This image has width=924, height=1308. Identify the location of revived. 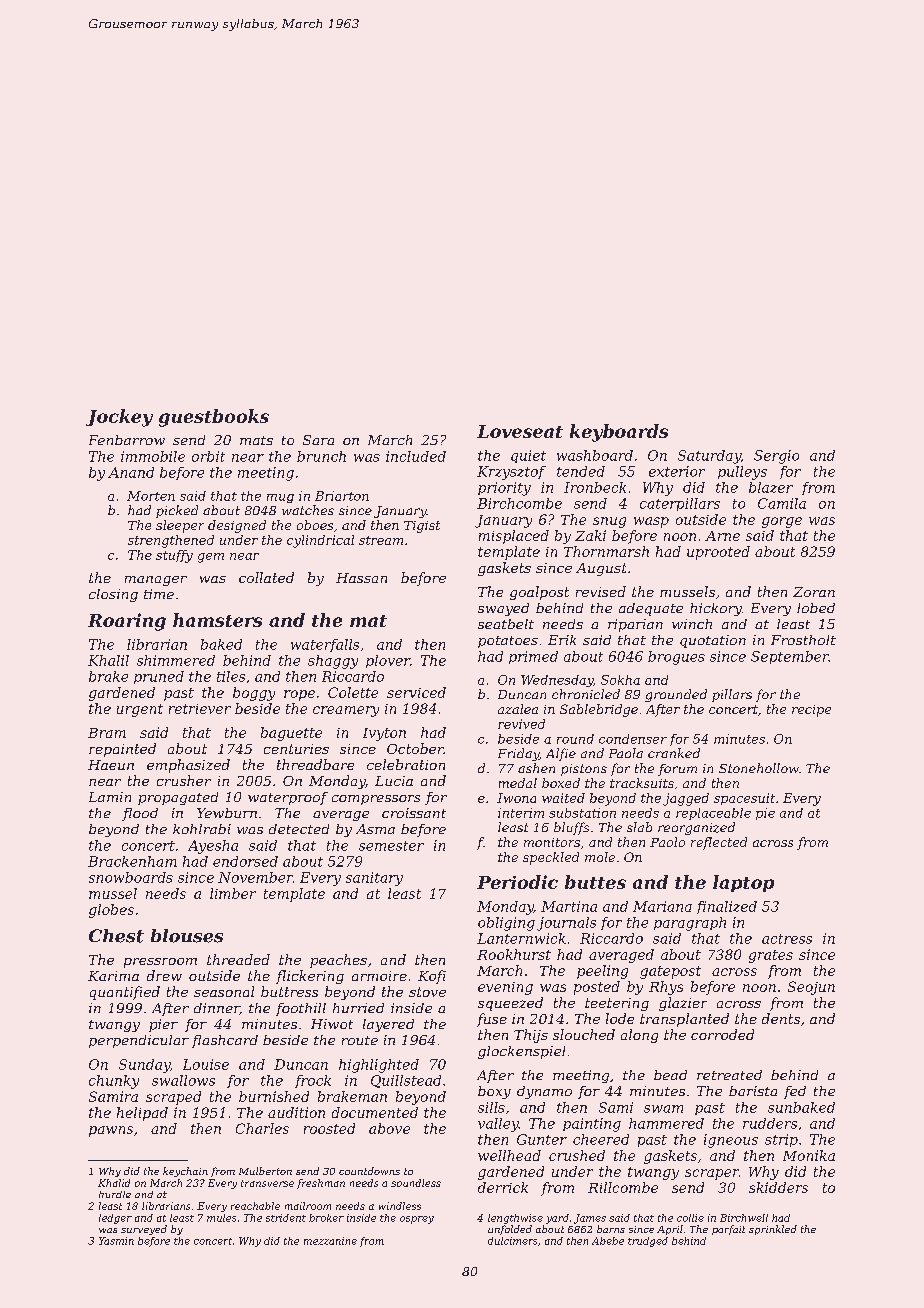
(521, 724).
